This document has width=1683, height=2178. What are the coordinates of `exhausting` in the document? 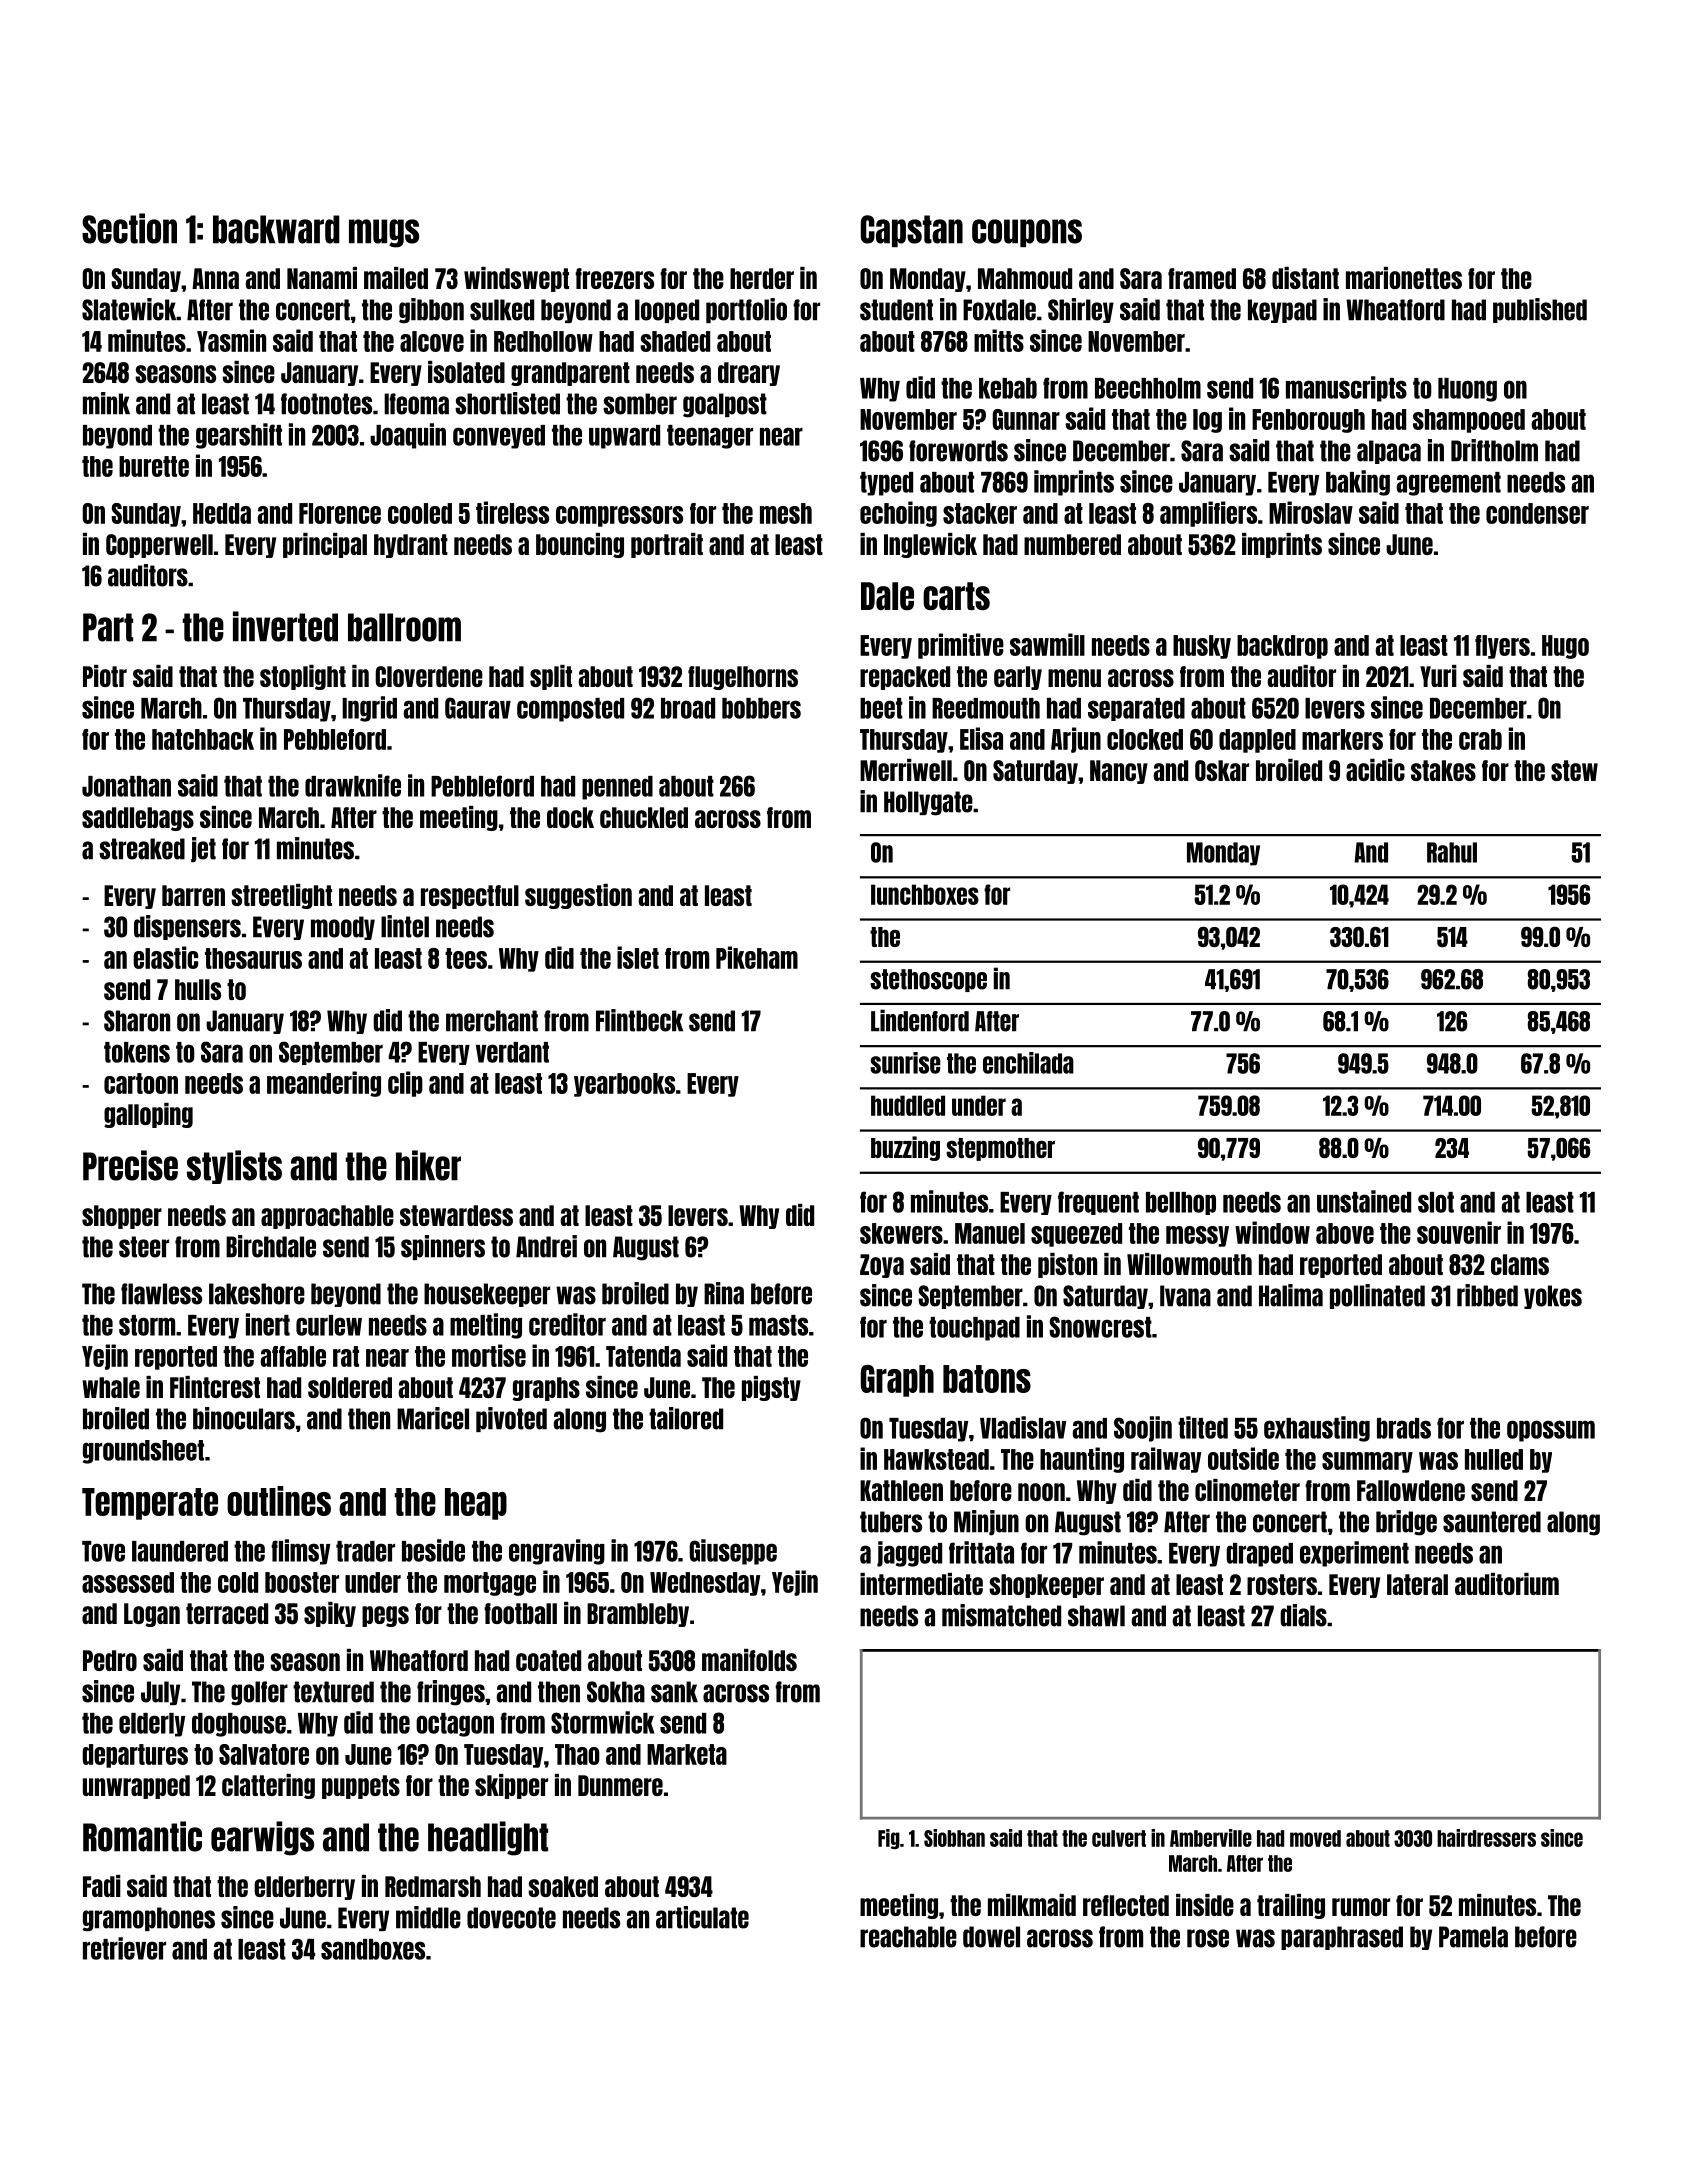 It's located at (1317, 1429).
